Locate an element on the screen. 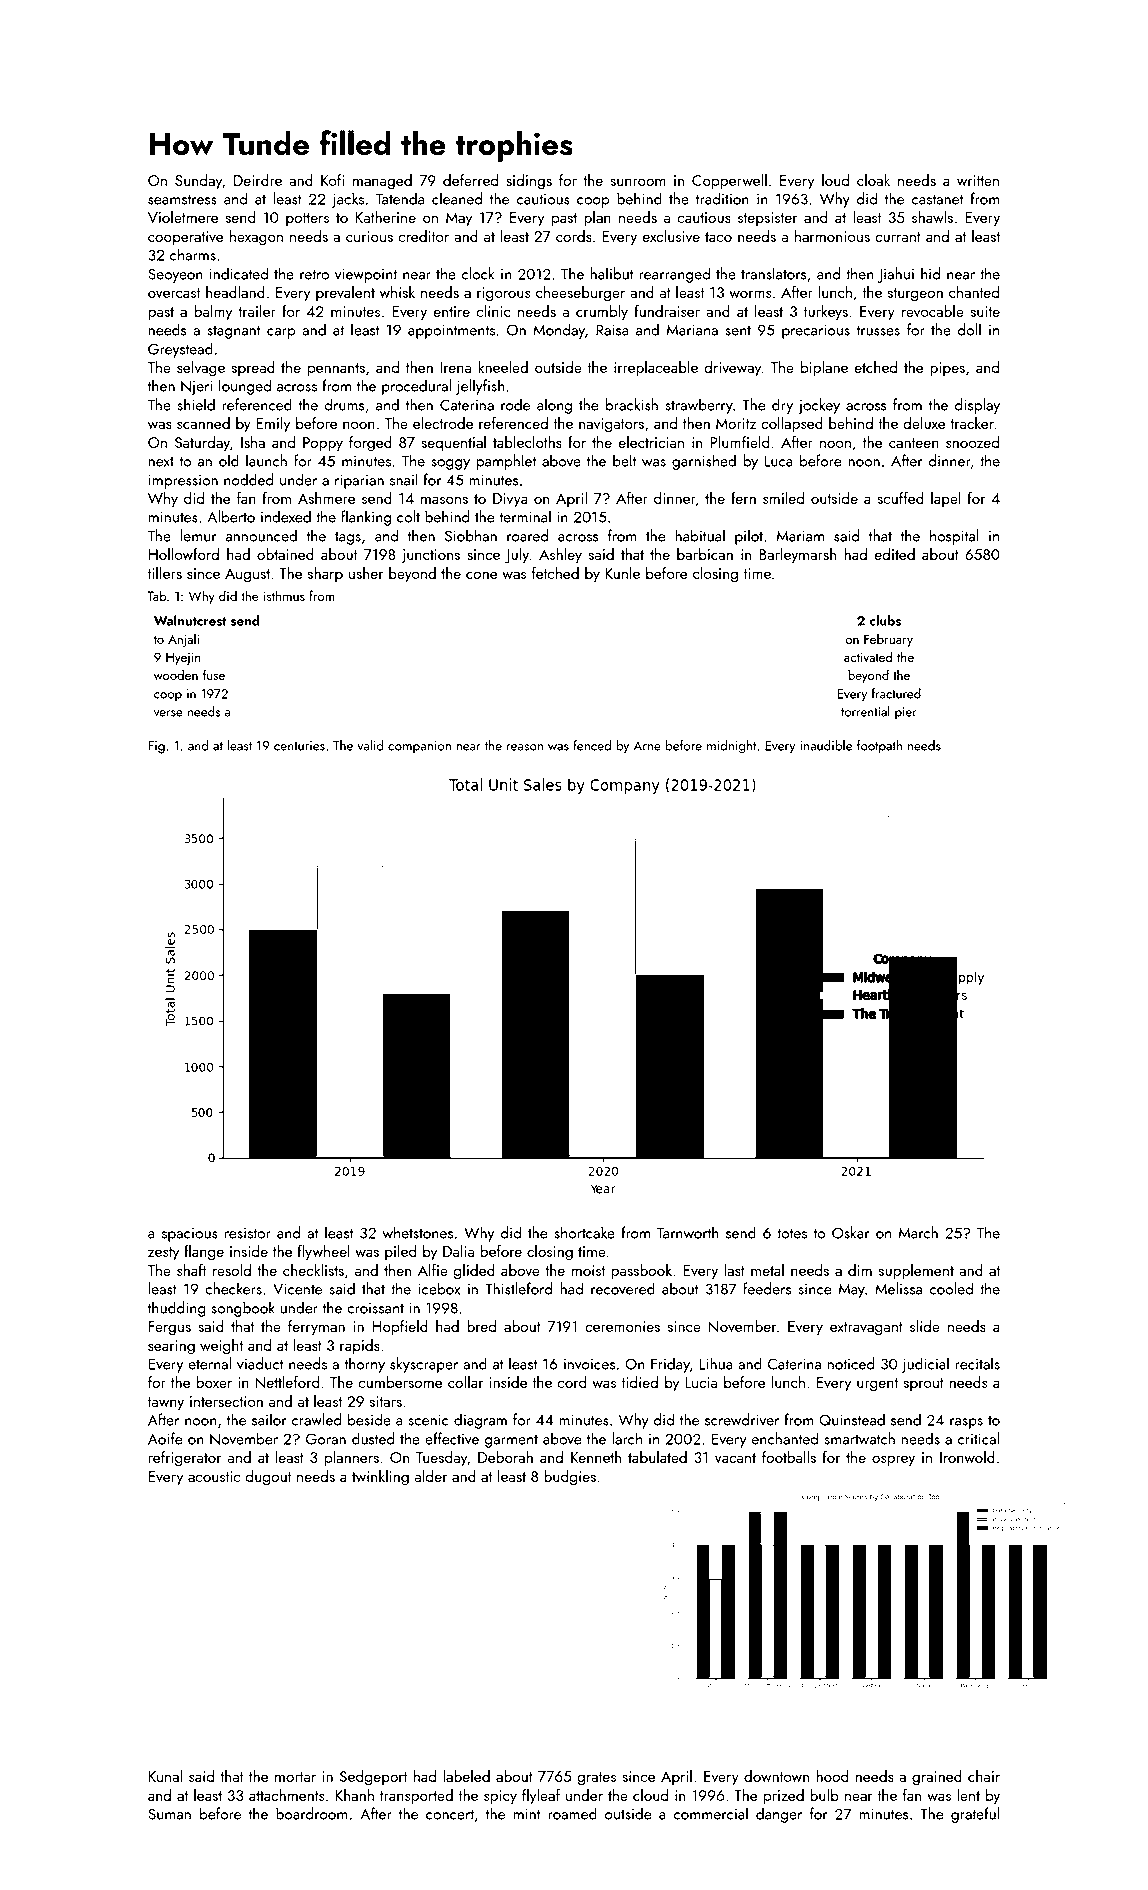 The height and width of the screenshot is (1890, 1148). Luca is located at coordinates (779, 461).
